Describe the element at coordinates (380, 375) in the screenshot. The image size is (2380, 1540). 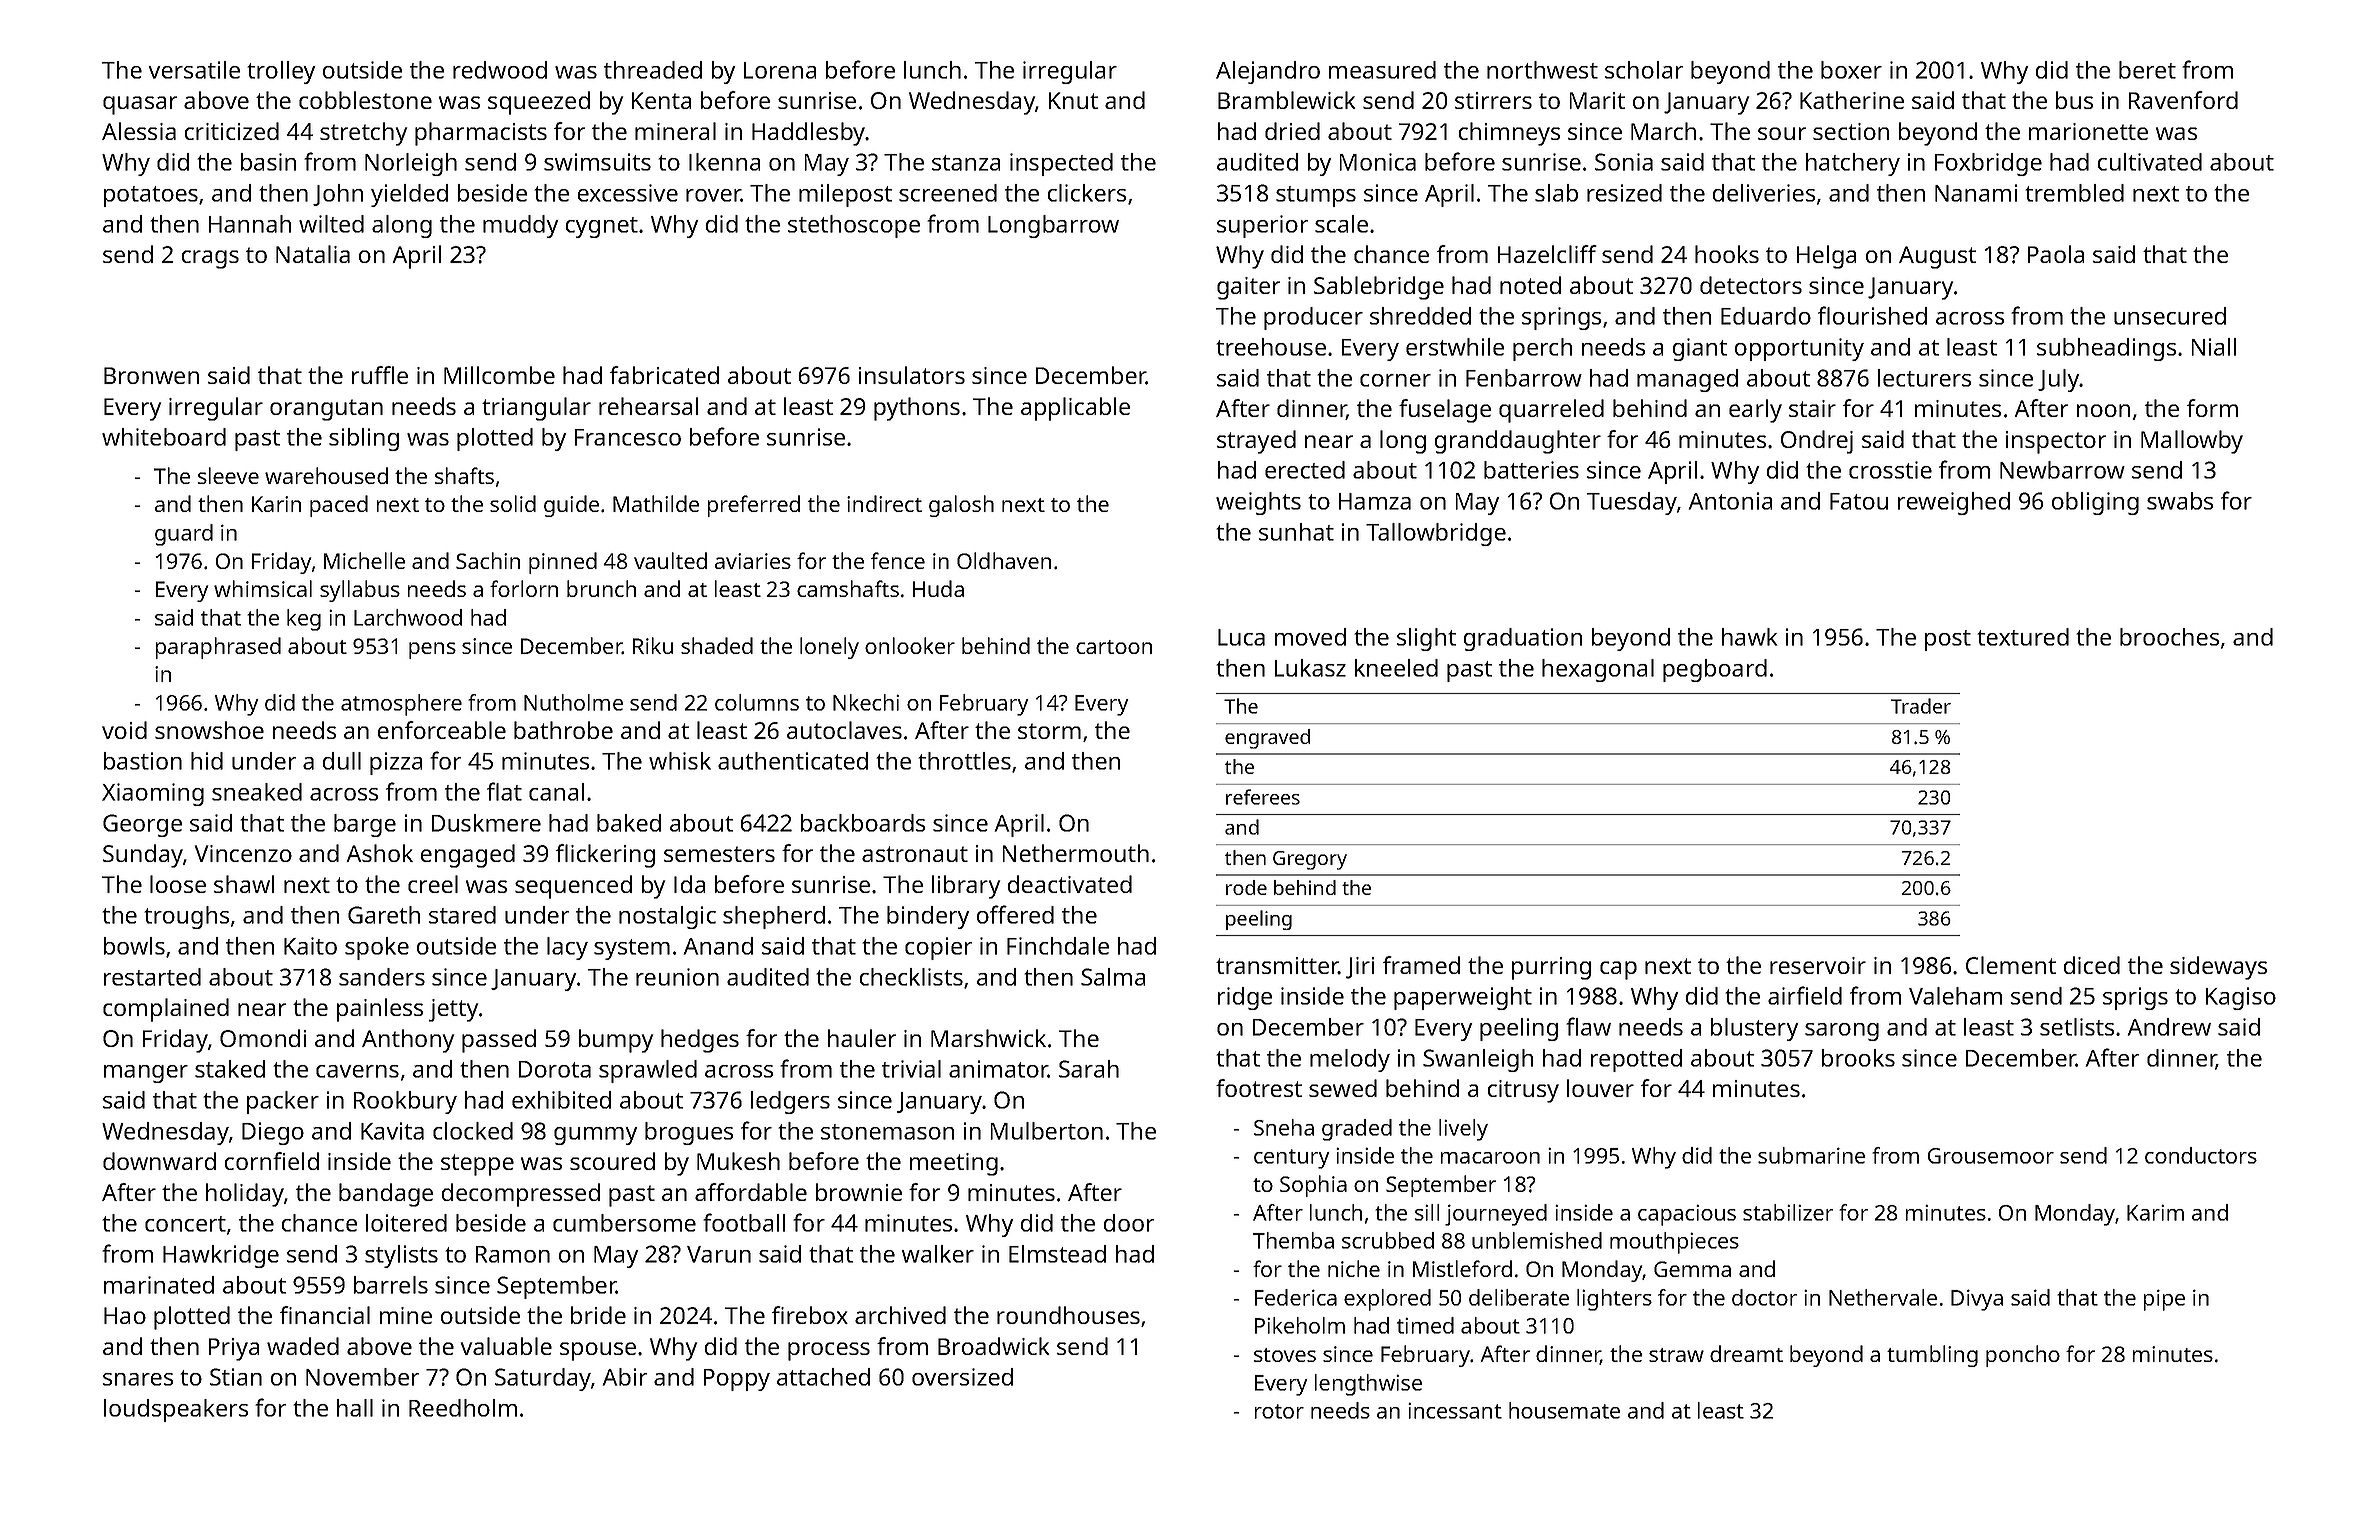
I see `ruffle` at that location.
